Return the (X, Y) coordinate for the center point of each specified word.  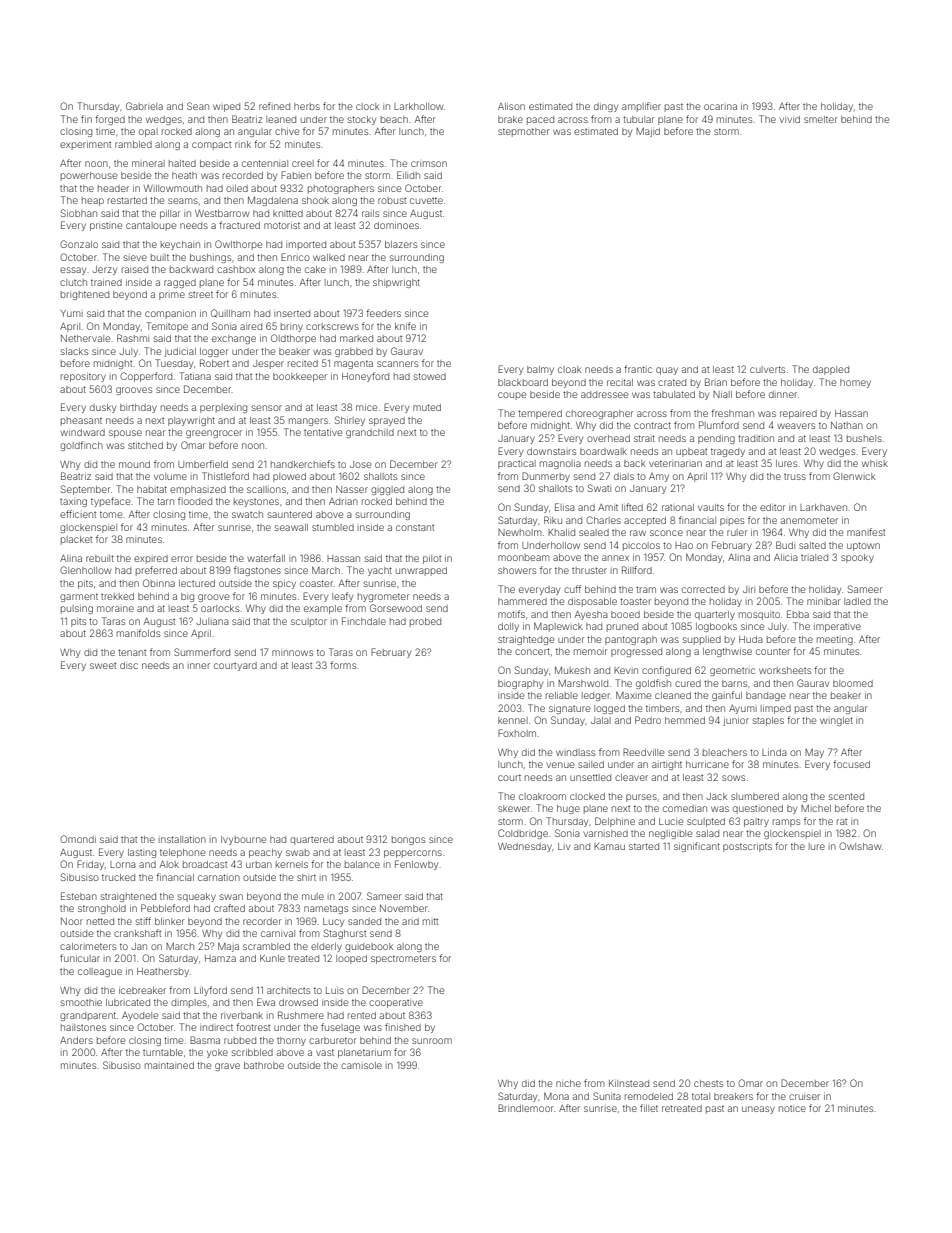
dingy (606, 107)
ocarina (720, 107)
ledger (596, 696)
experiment (85, 146)
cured (688, 683)
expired (151, 559)
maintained (169, 1065)
